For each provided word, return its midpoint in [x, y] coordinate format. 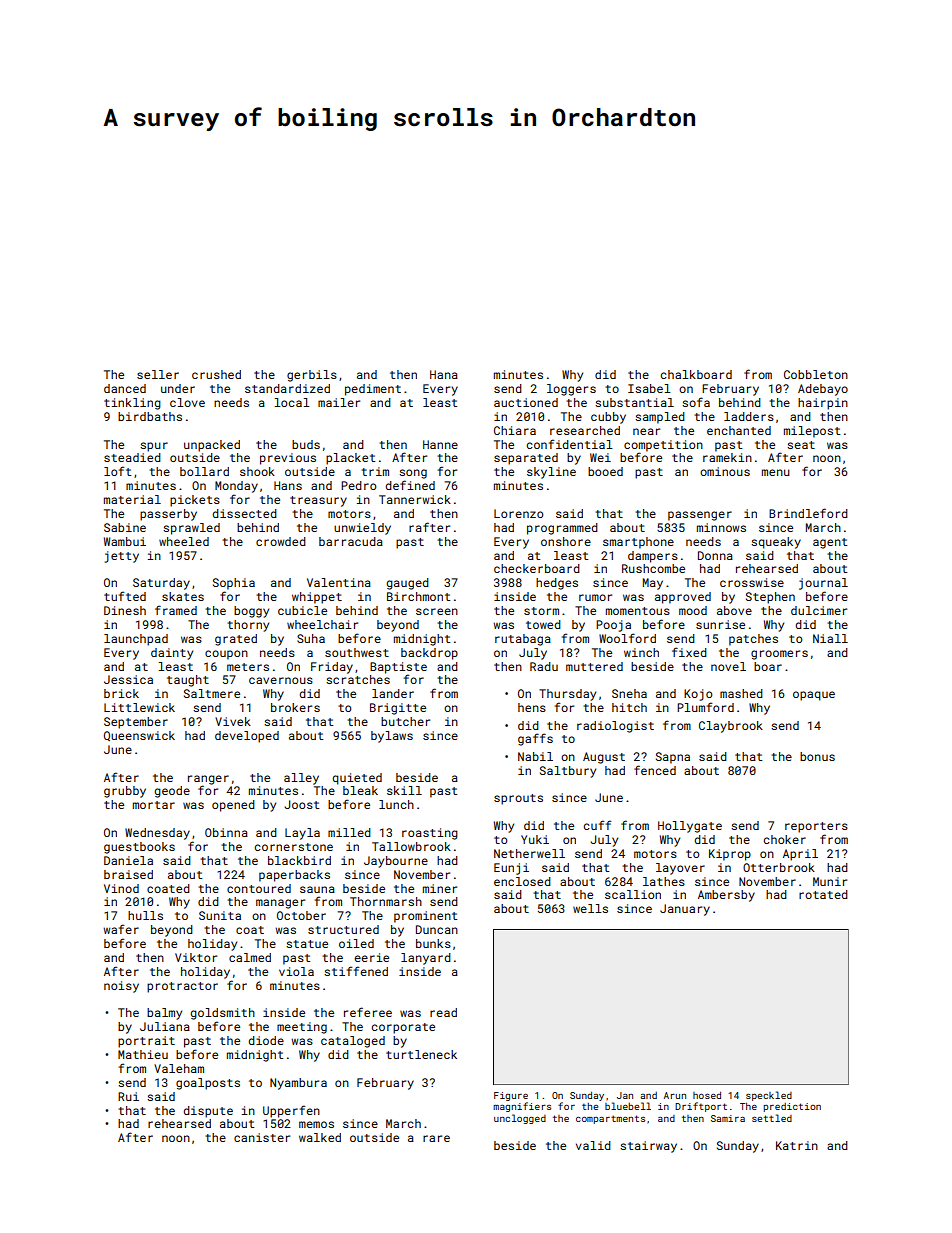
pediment [373, 390]
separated [526, 459]
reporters [816, 827]
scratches [358, 679]
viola [296, 971]
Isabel [649, 388]
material [132, 499]
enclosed [522, 881]
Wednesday [157, 834]
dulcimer [819, 610]
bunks [433, 943]
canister [262, 1137]
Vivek [233, 721]
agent [830, 543]
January [685, 910]
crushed [216, 374]
